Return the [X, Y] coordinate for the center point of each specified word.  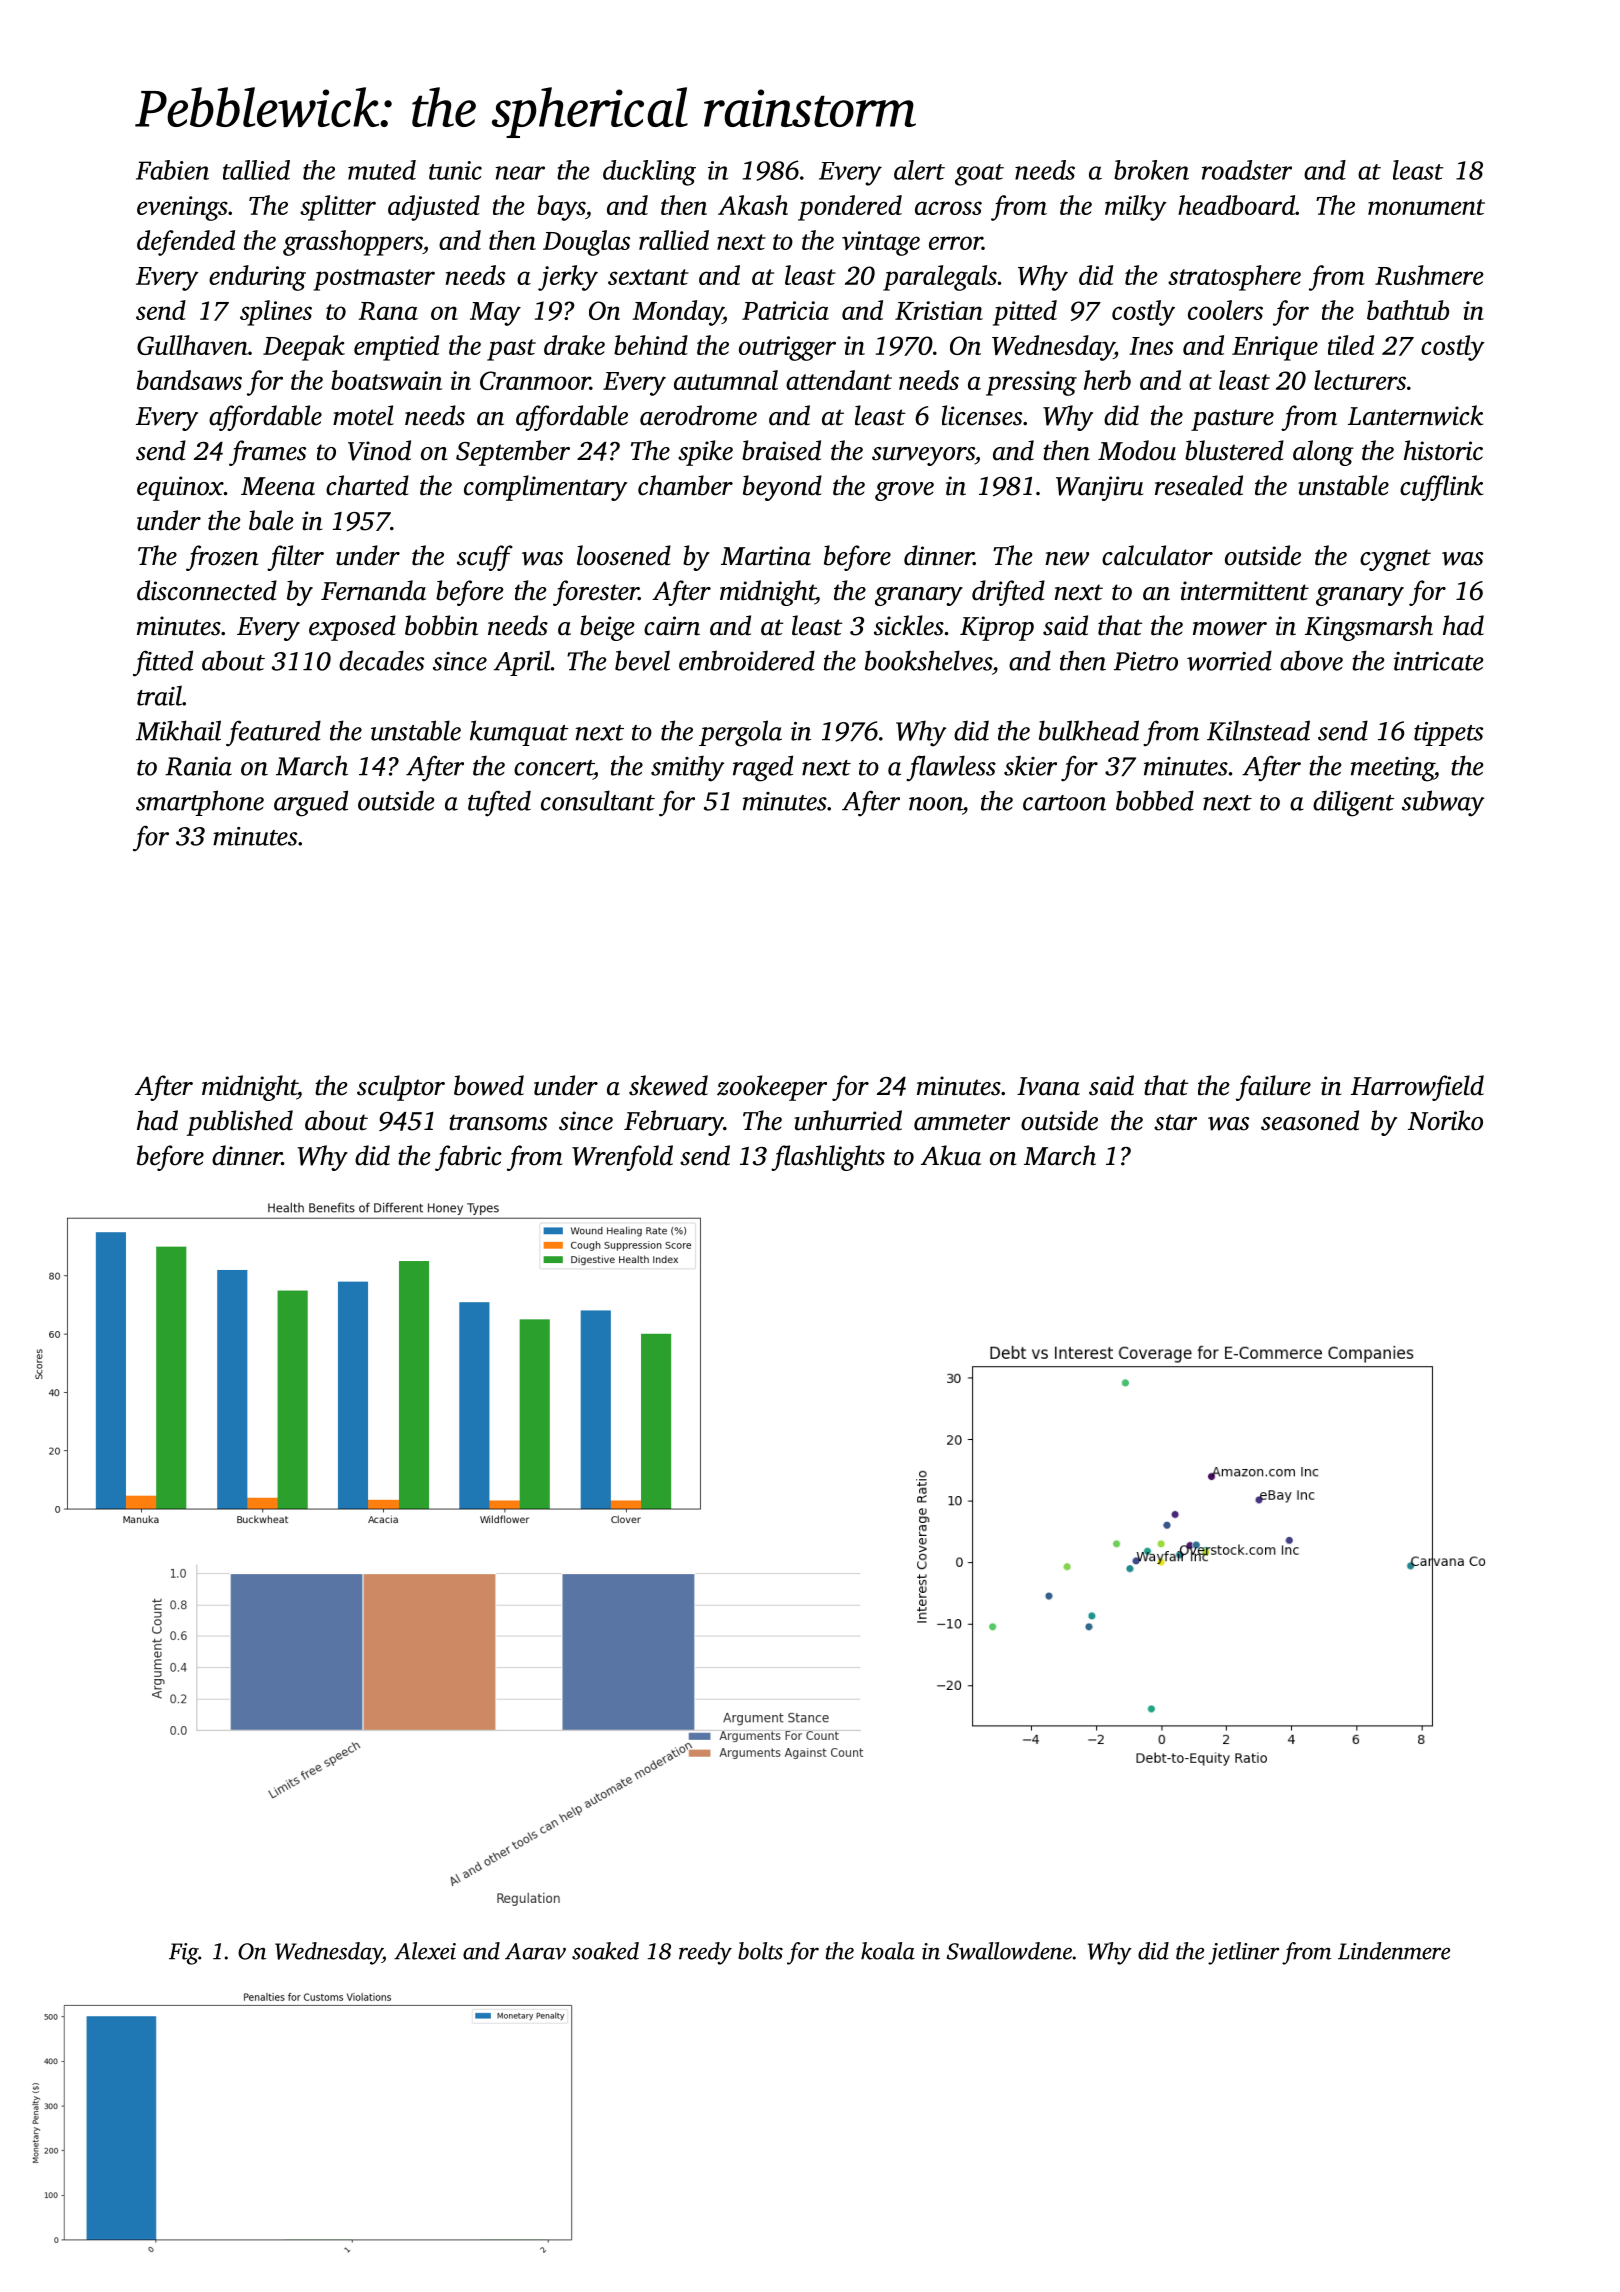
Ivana [1048, 1086]
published [240, 1123]
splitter [338, 208]
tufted [499, 803]
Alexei [425, 1951]
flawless [951, 768]
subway [1443, 803]
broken [1151, 170]
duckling [649, 173]
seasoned [1310, 1120]
